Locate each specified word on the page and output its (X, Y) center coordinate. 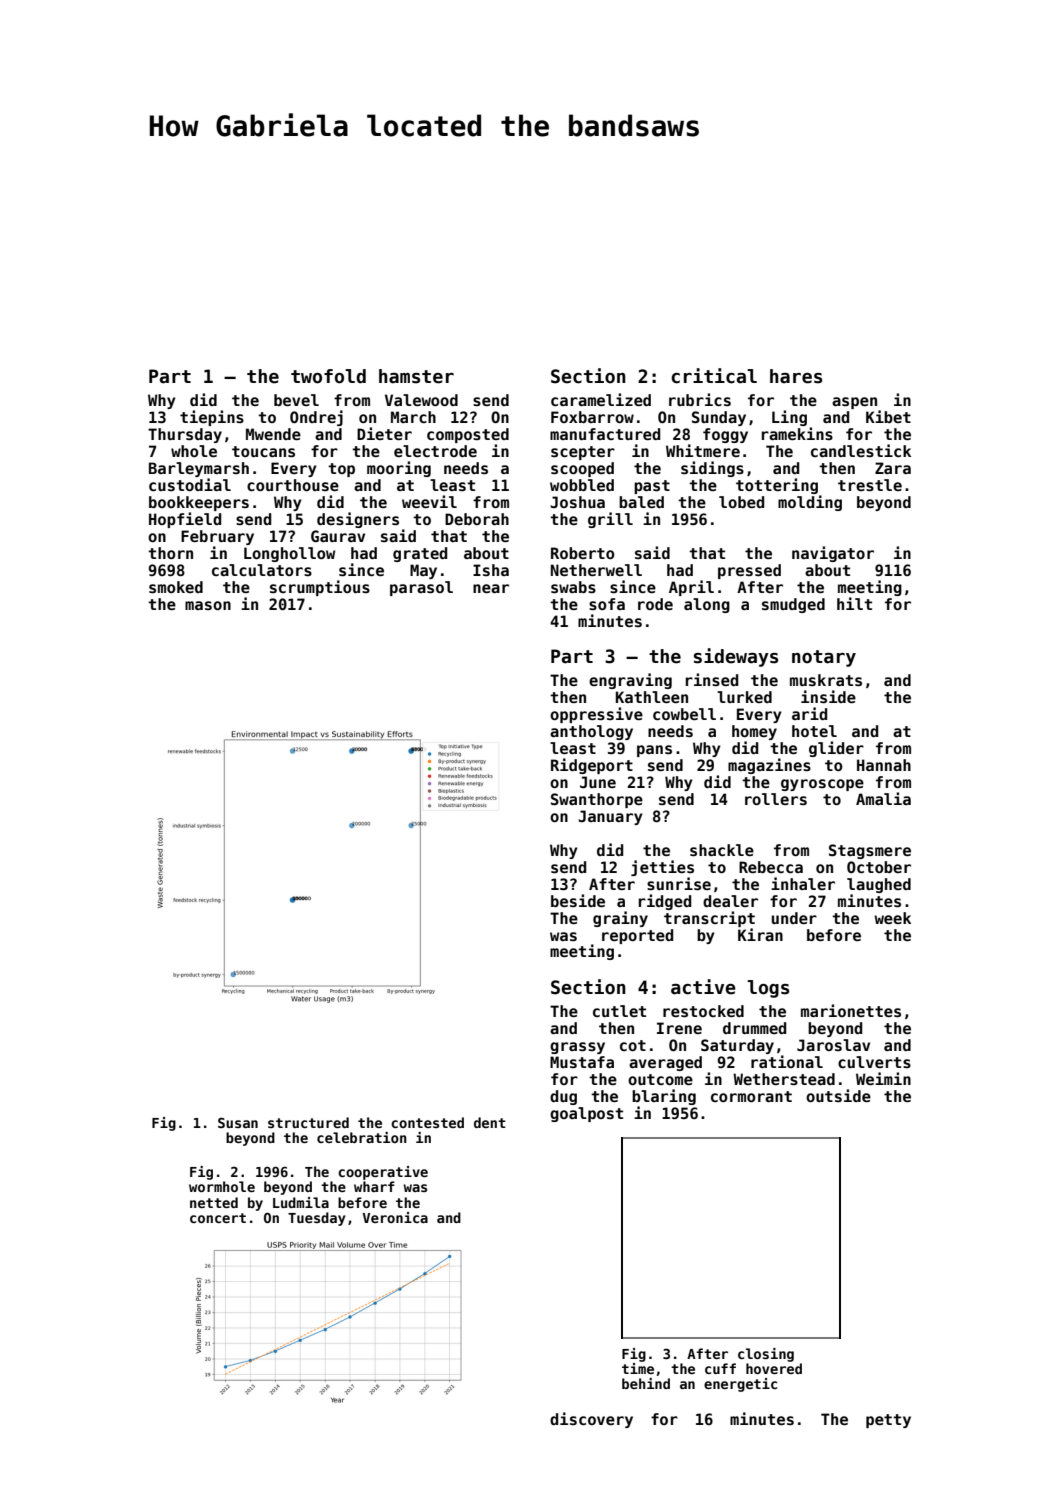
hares (796, 376)
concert (218, 1218)
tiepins (212, 418)
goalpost (586, 1114)
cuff (720, 1368)
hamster (416, 376)
